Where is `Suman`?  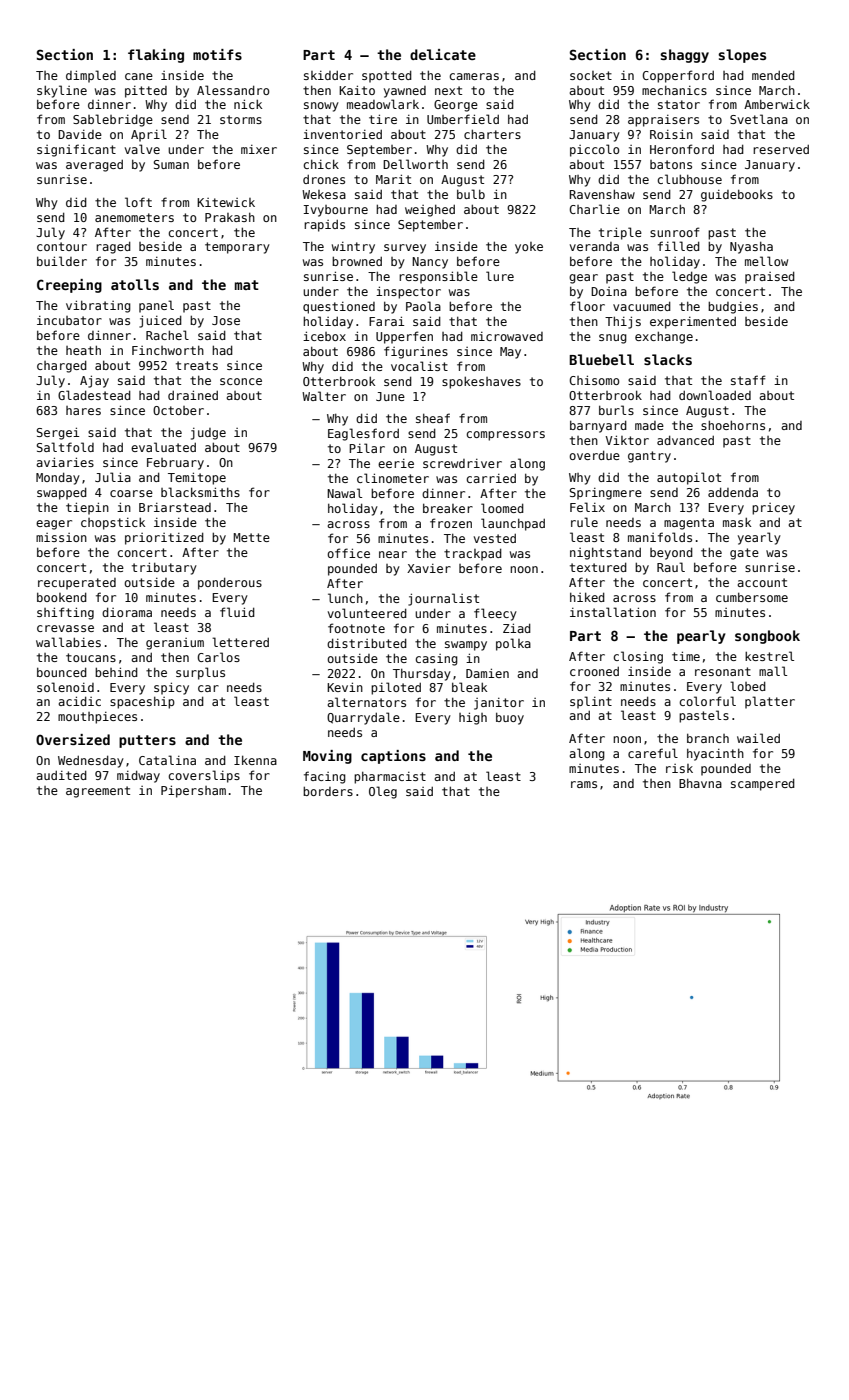
Suman is located at coordinates (171, 164).
